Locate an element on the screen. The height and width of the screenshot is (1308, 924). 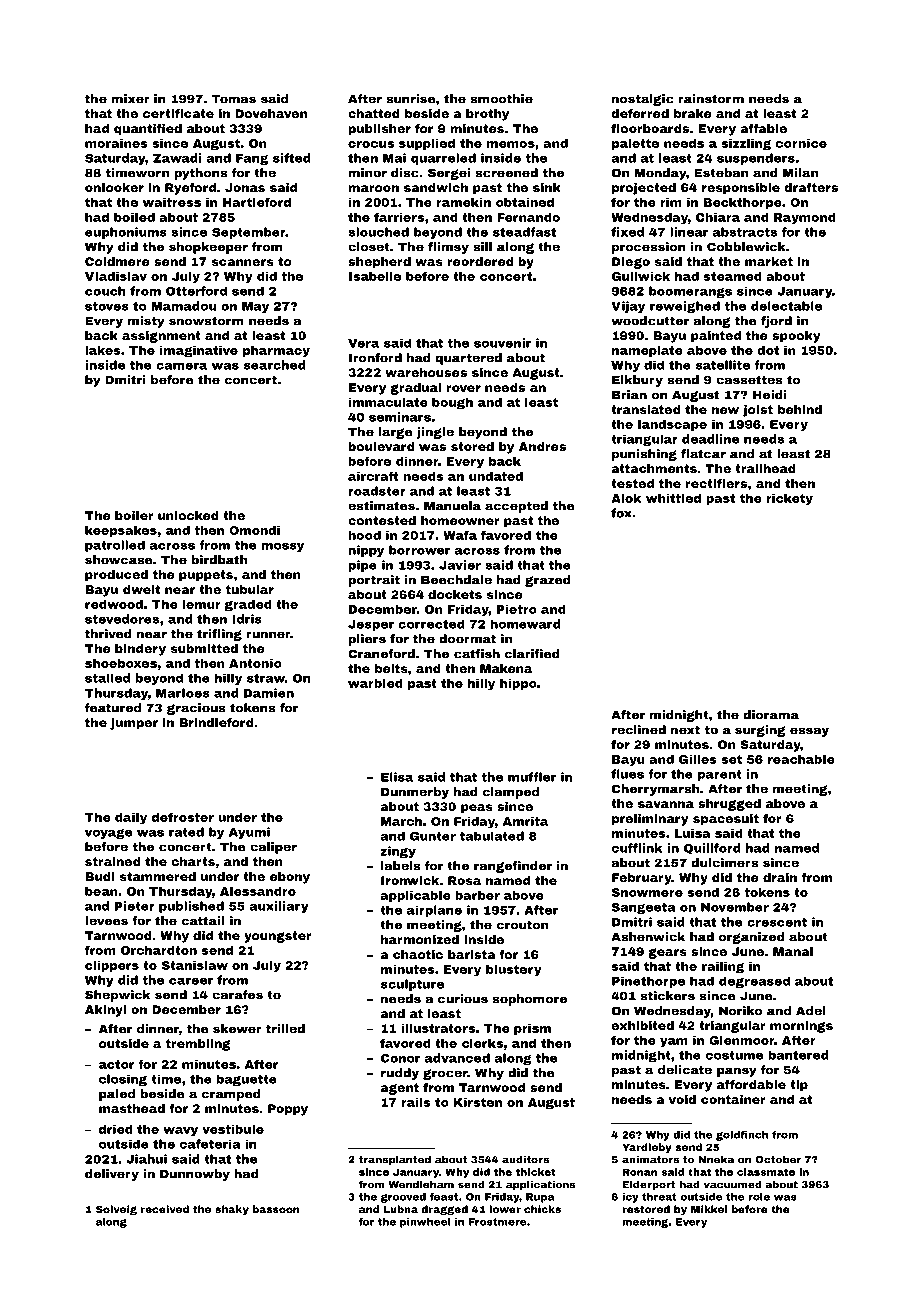
corrected is located at coordinates (431, 624).
